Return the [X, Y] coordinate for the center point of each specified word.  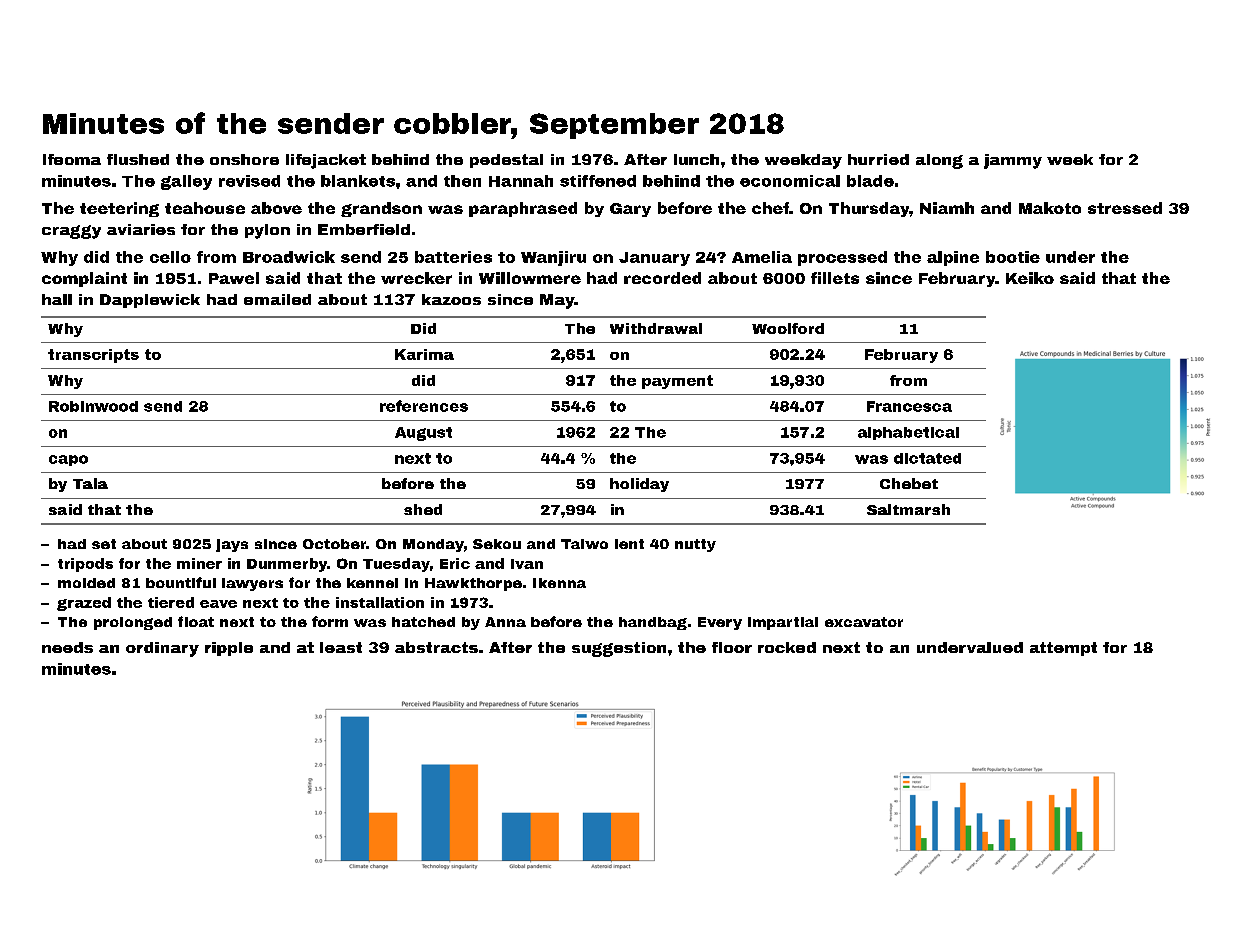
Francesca [909, 406]
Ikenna [559, 583]
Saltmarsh [908, 509]
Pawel [234, 278]
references [424, 406]
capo [68, 460]
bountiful [181, 582]
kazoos [451, 299]
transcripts [93, 356]
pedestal [506, 161]
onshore [244, 159]
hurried [878, 159]
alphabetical [908, 433]
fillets [835, 278]
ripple [229, 649]
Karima [424, 354]
